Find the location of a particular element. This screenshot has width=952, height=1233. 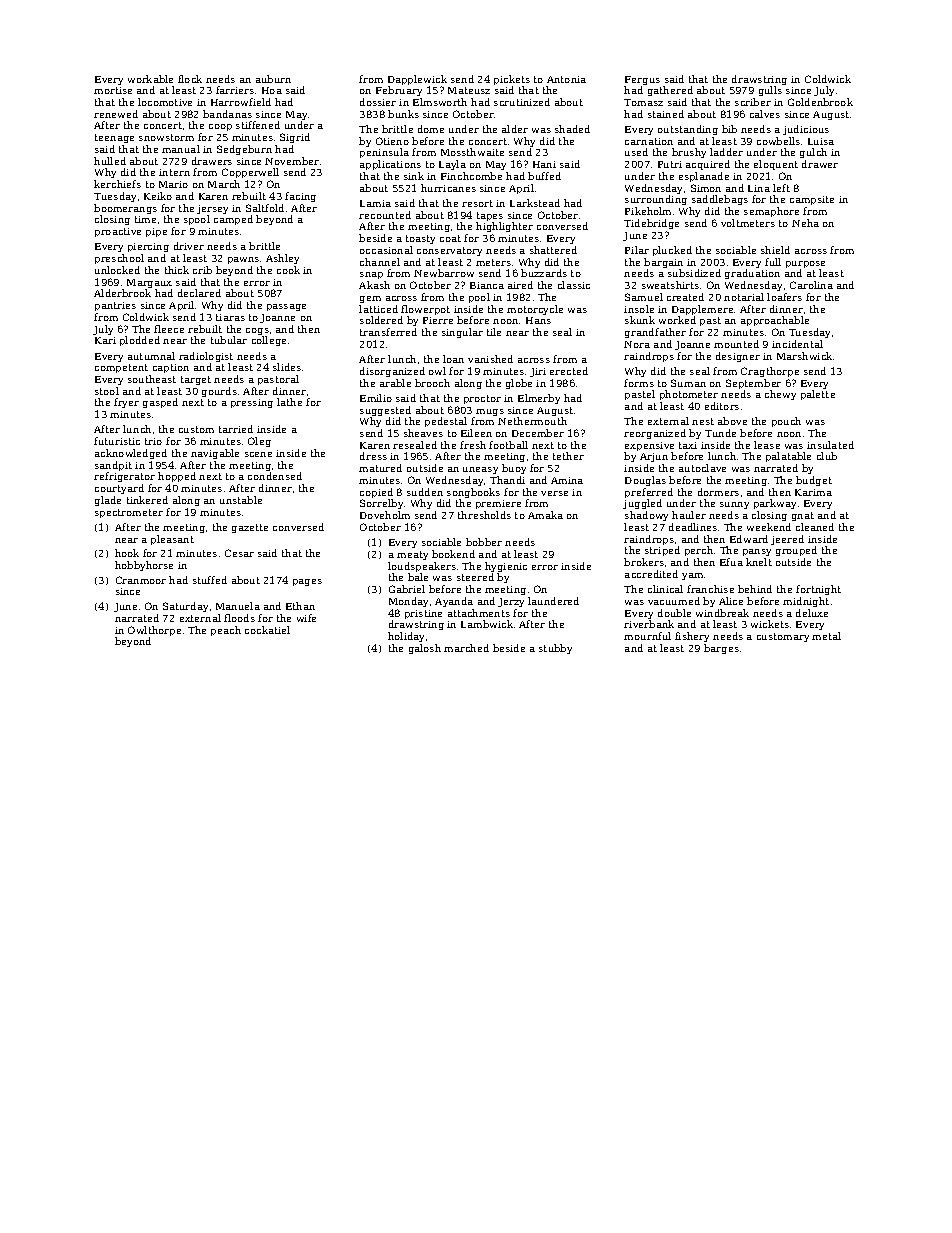

Fergus is located at coordinates (642, 80).
